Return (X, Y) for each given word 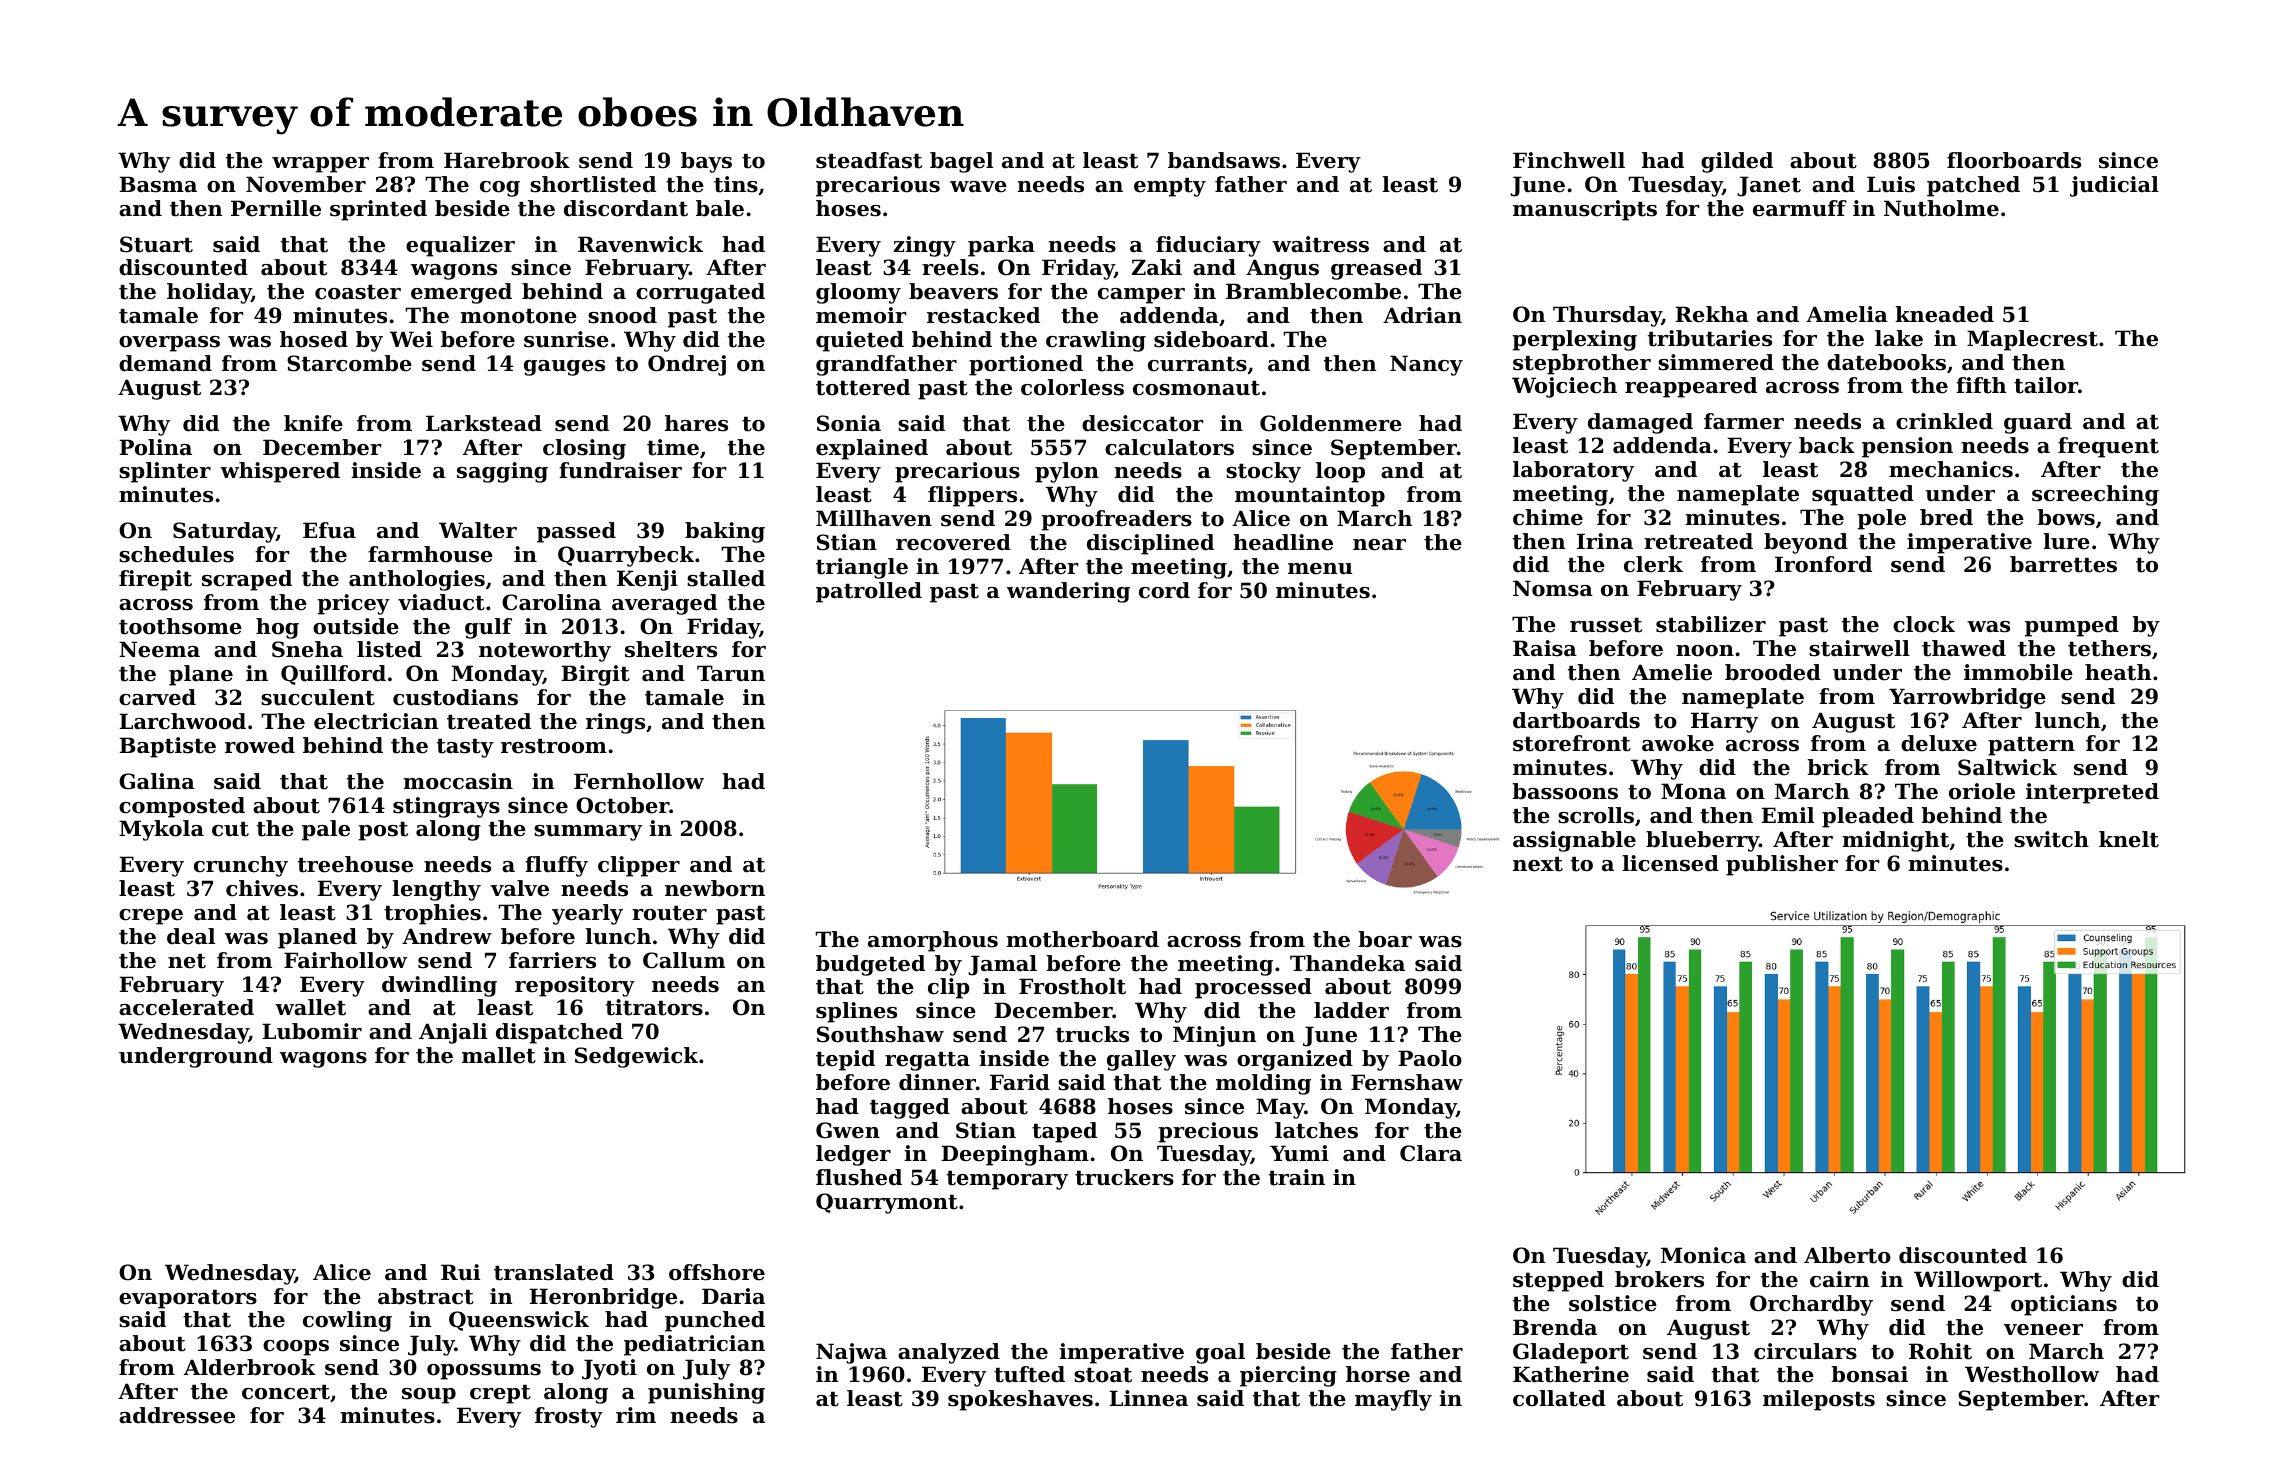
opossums (484, 1372)
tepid (845, 1060)
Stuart (156, 244)
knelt (2129, 839)
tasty (465, 748)
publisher (1782, 865)
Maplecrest (2032, 340)
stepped (1558, 1281)
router (669, 913)
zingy (924, 246)
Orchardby (1811, 1305)
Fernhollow (639, 781)
